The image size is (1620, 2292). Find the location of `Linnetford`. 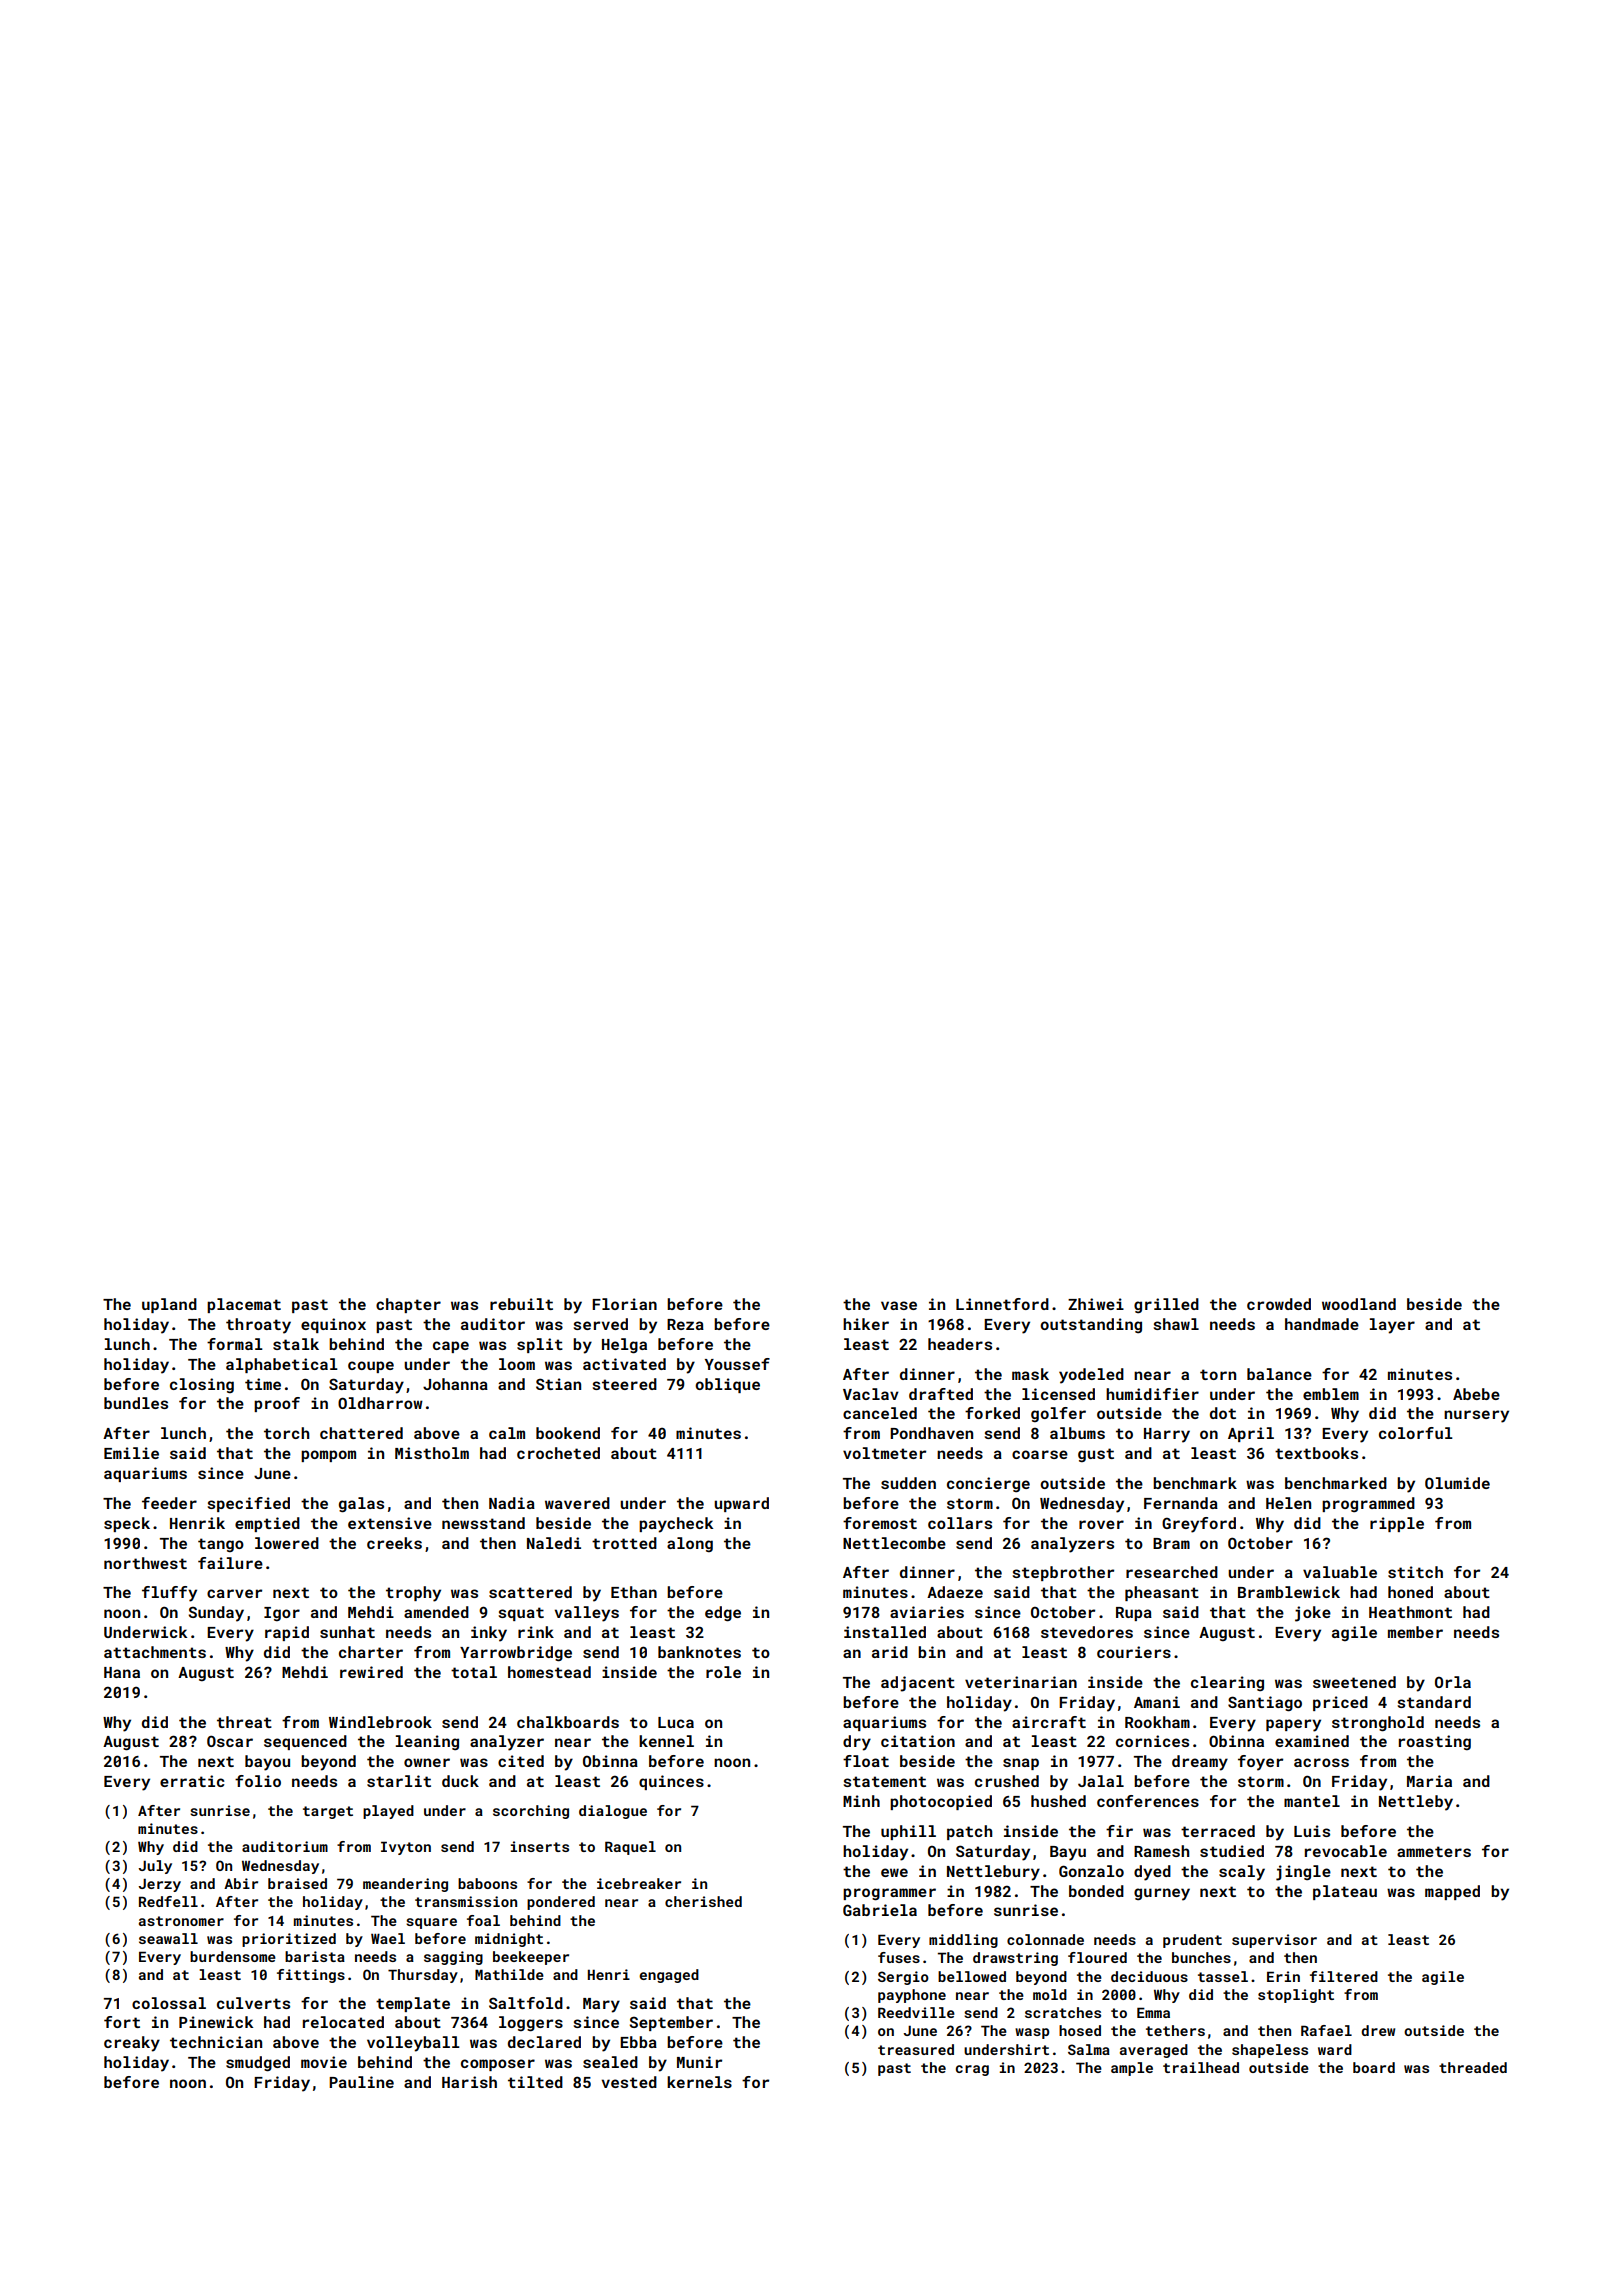

Linnetford is located at coordinates (1002, 1304).
